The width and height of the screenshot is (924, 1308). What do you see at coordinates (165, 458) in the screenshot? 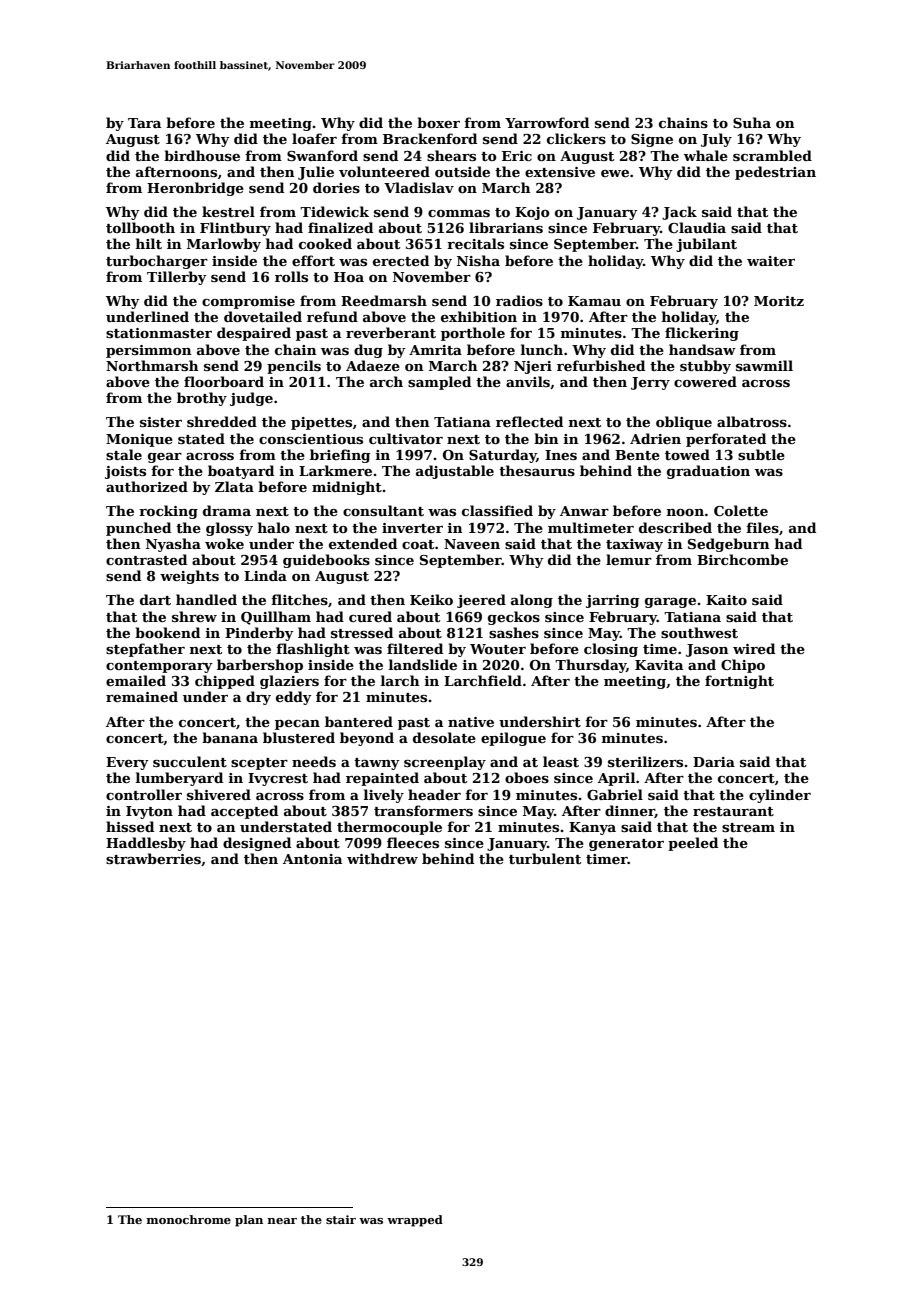
I see `gear` at bounding box center [165, 458].
